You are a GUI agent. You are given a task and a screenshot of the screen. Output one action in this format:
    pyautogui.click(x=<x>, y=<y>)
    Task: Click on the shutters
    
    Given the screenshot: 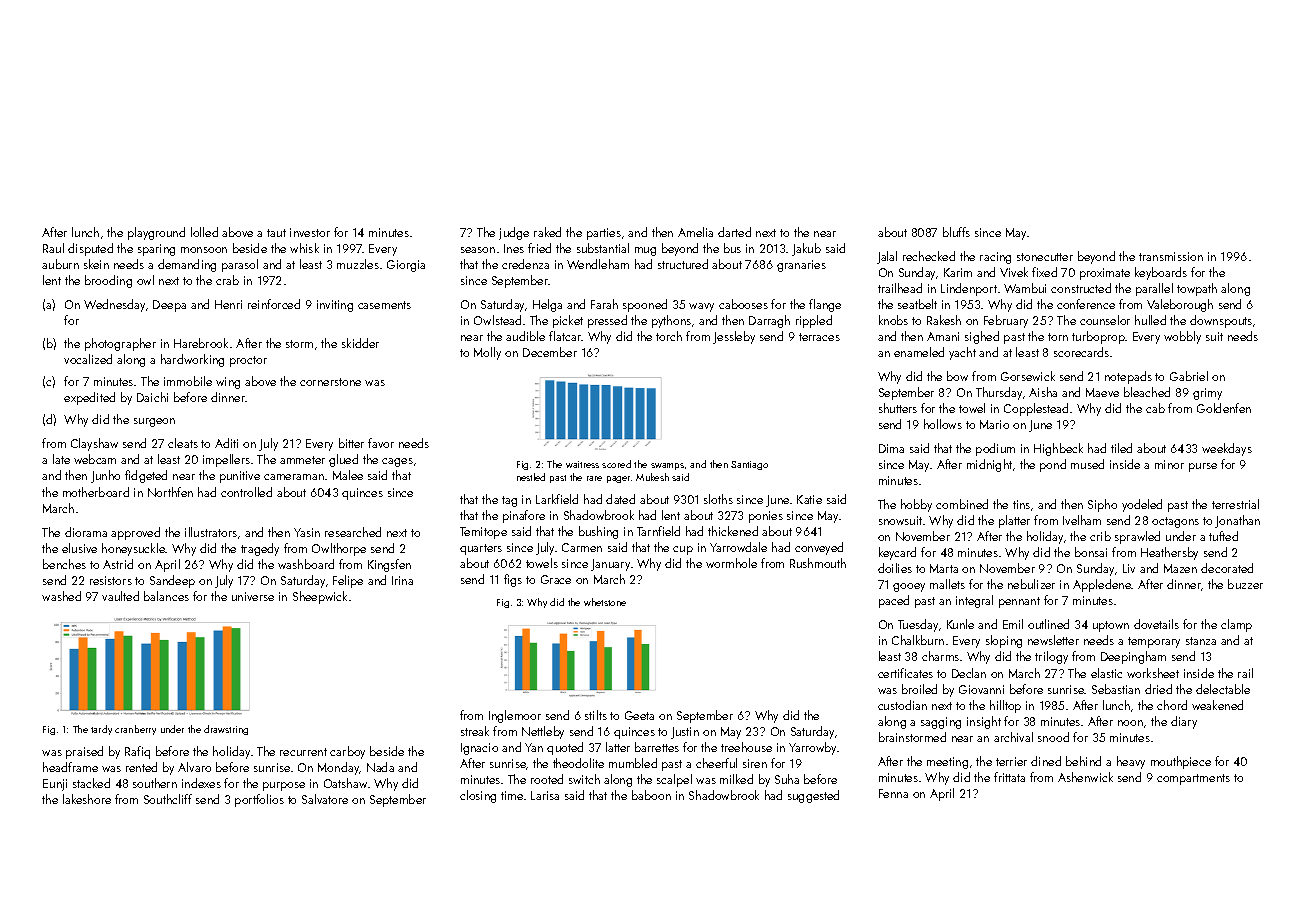 What is the action you would take?
    pyautogui.click(x=898, y=408)
